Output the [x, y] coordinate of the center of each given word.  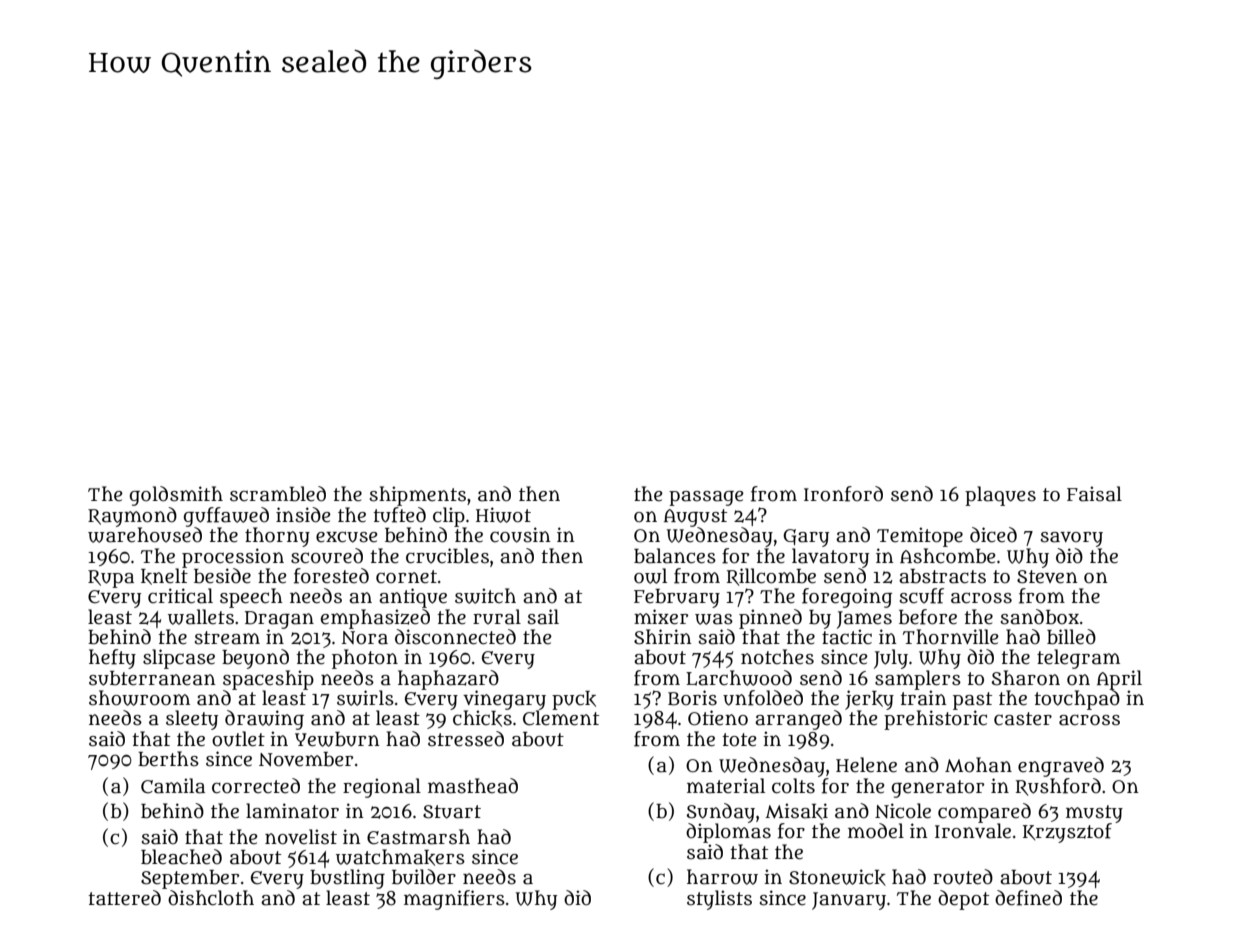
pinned [770, 619]
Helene [866, 765]
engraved [1061, 767]
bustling [347, 879]
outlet [238, 739]
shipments [418, 496]
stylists [719, 900]
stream [227, 638]
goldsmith [176, 496]
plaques [1000, 496]
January [849, 901]
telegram [1078, 659]
